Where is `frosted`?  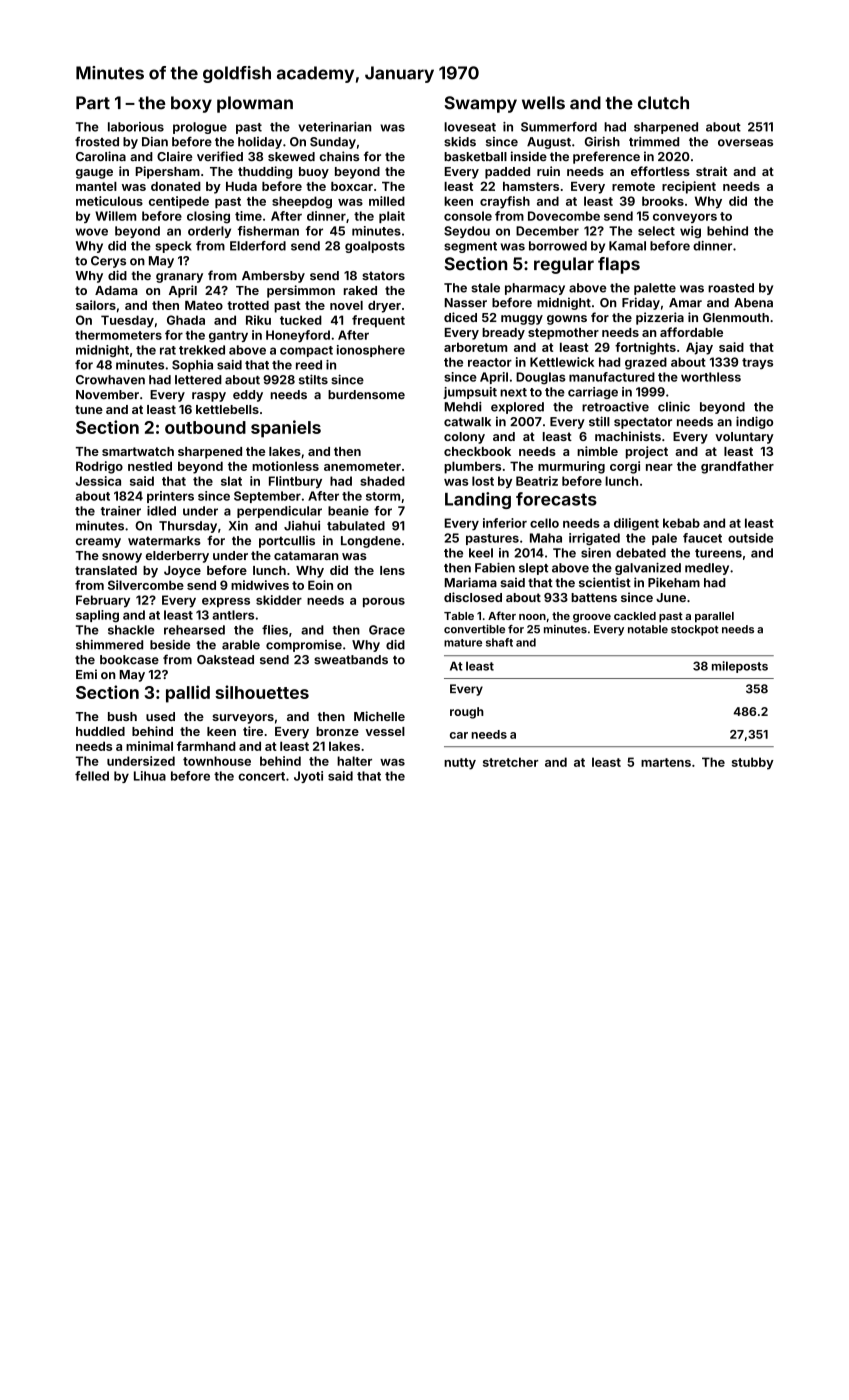 frosted is located at coordinates (97, 142).
